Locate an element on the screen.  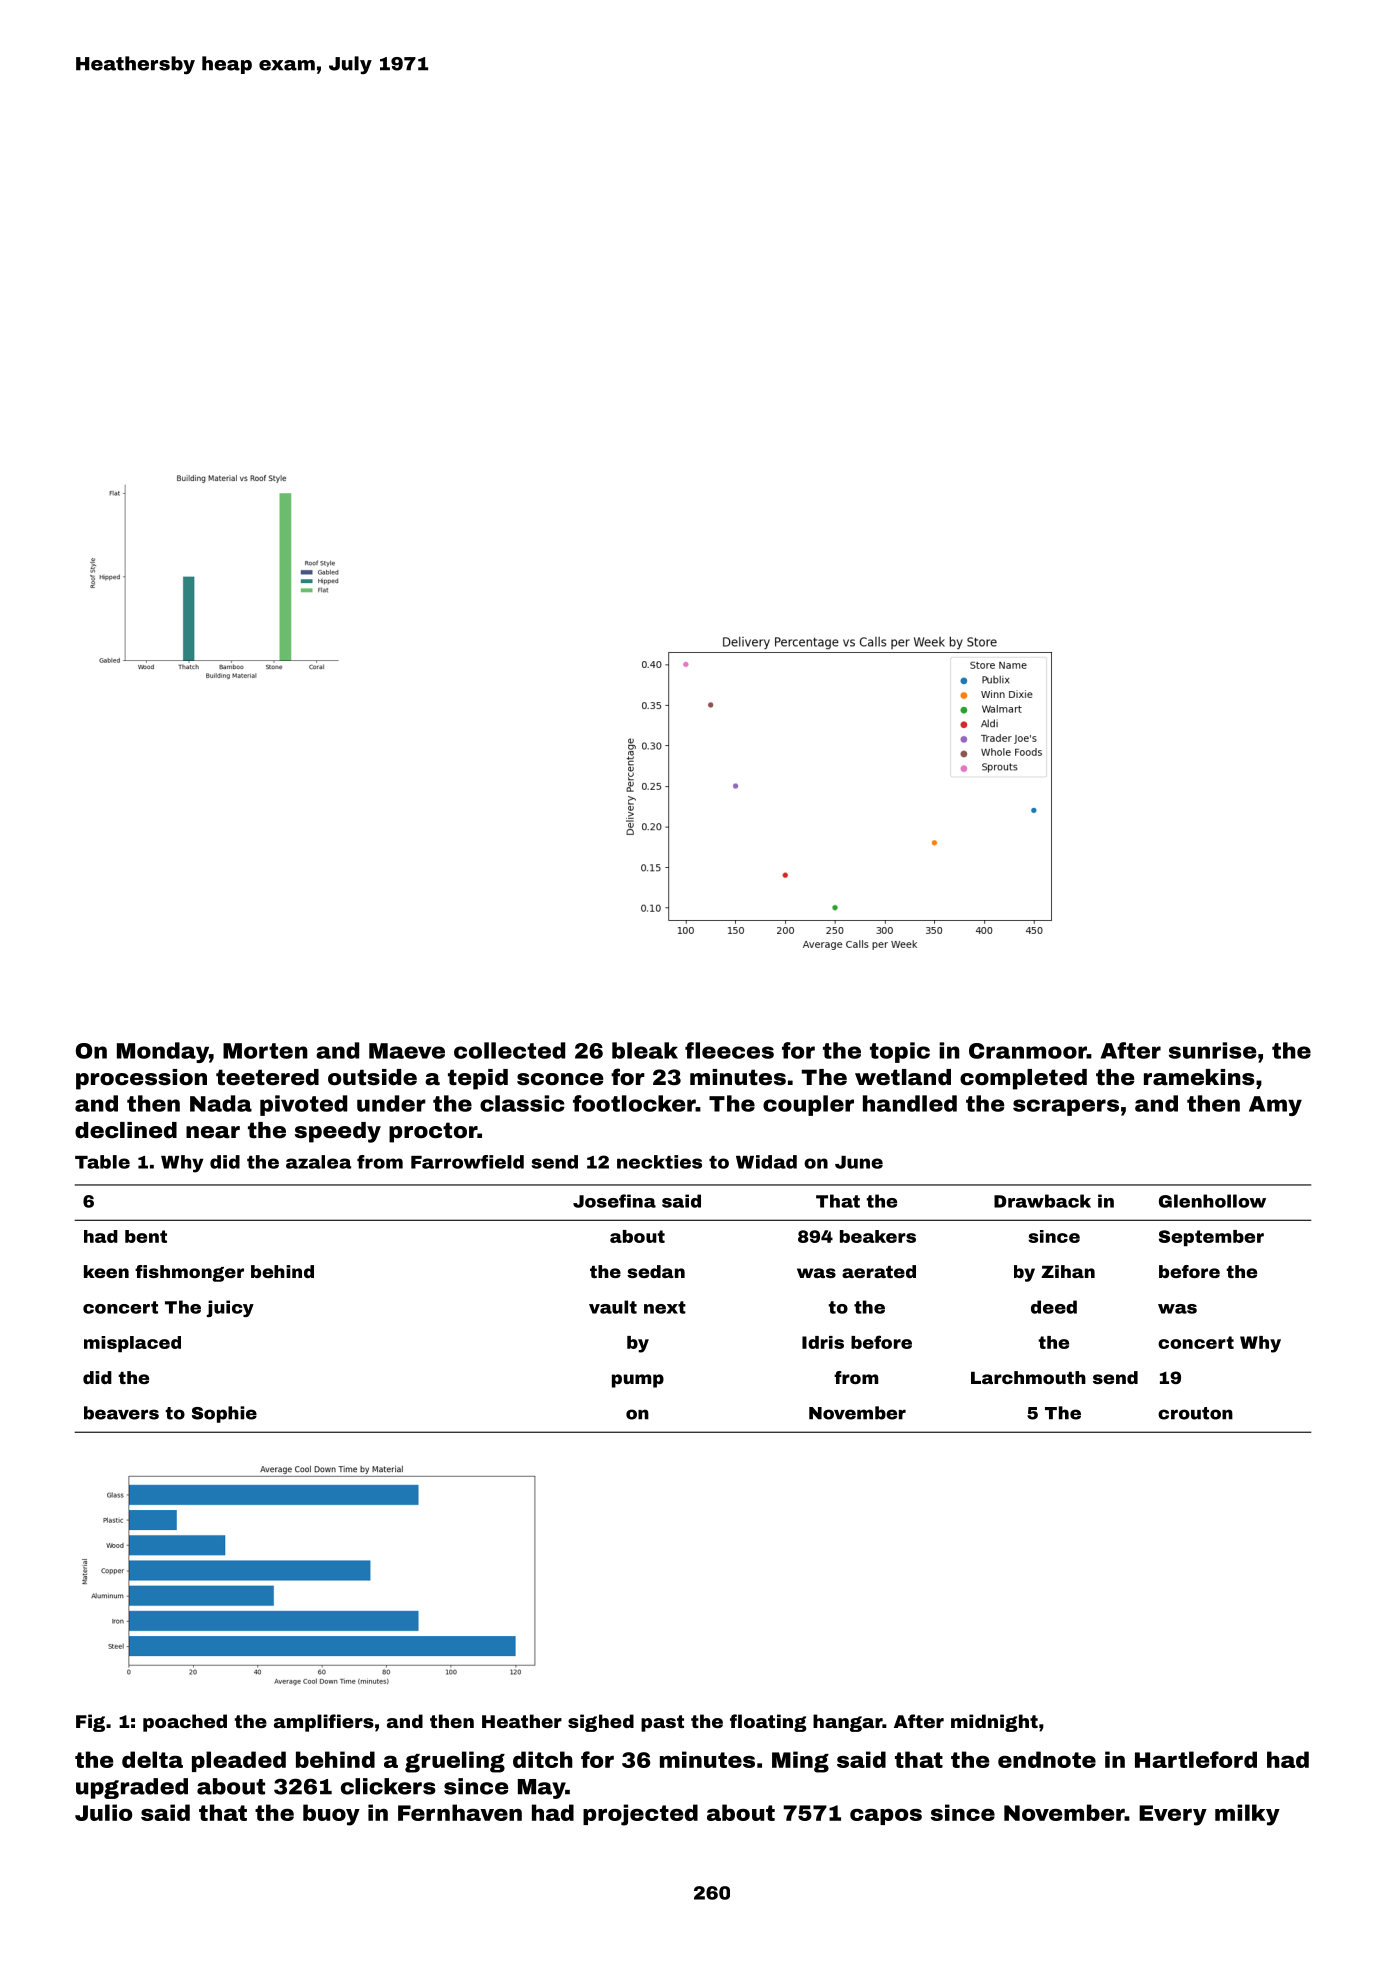
Julio is located at coordinates (103, 1812).
